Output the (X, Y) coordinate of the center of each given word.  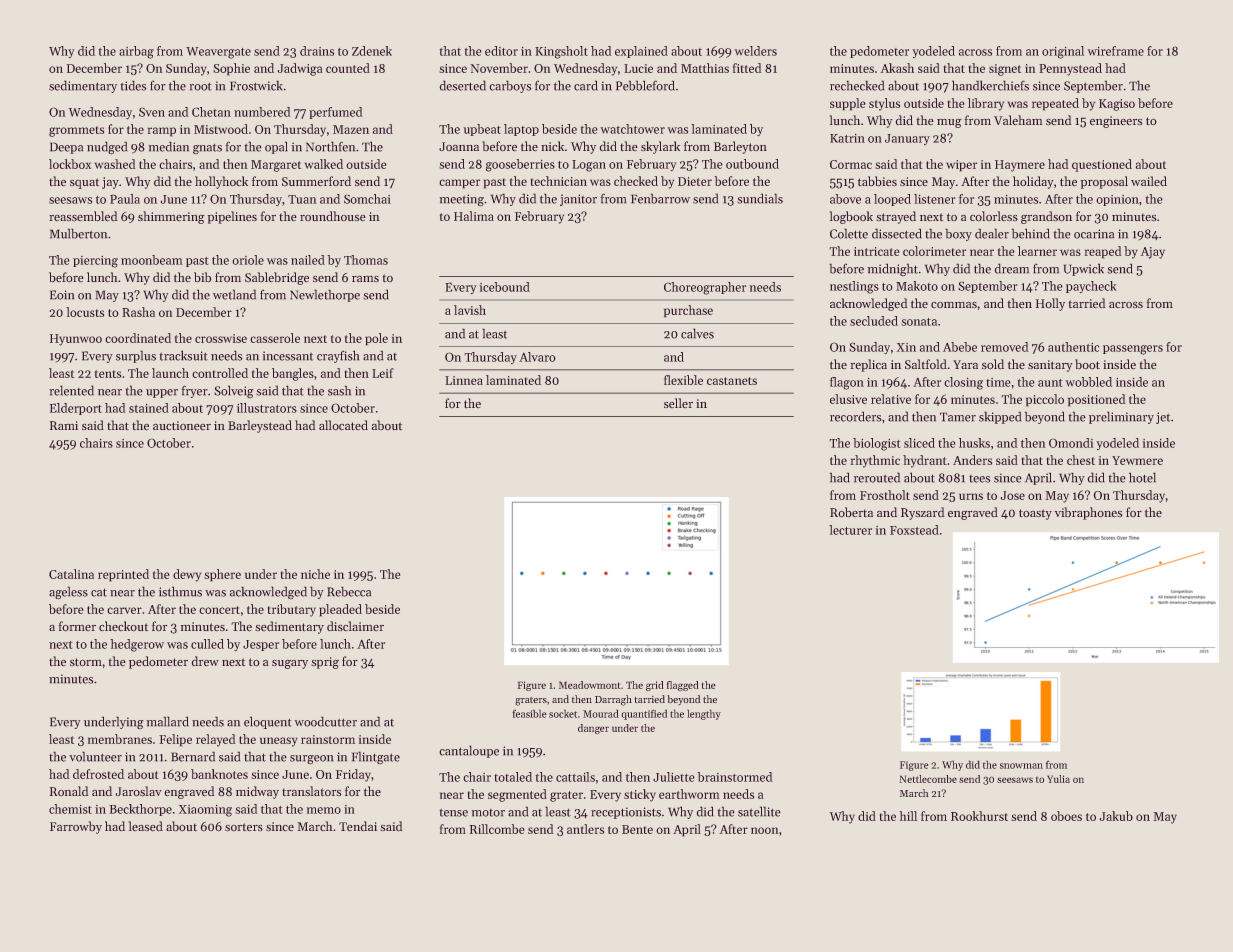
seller (678, 403)
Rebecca (349, 591)
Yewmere (1137, 460)
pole (376, 339)
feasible (529, 713)
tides (133, 85)
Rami (64, 425)
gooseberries (520, 165)
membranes (120, 739)
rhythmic (875, 461)
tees (980, 479)
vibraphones (1088, 513)
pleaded (340, 610)
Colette (849, 233)
